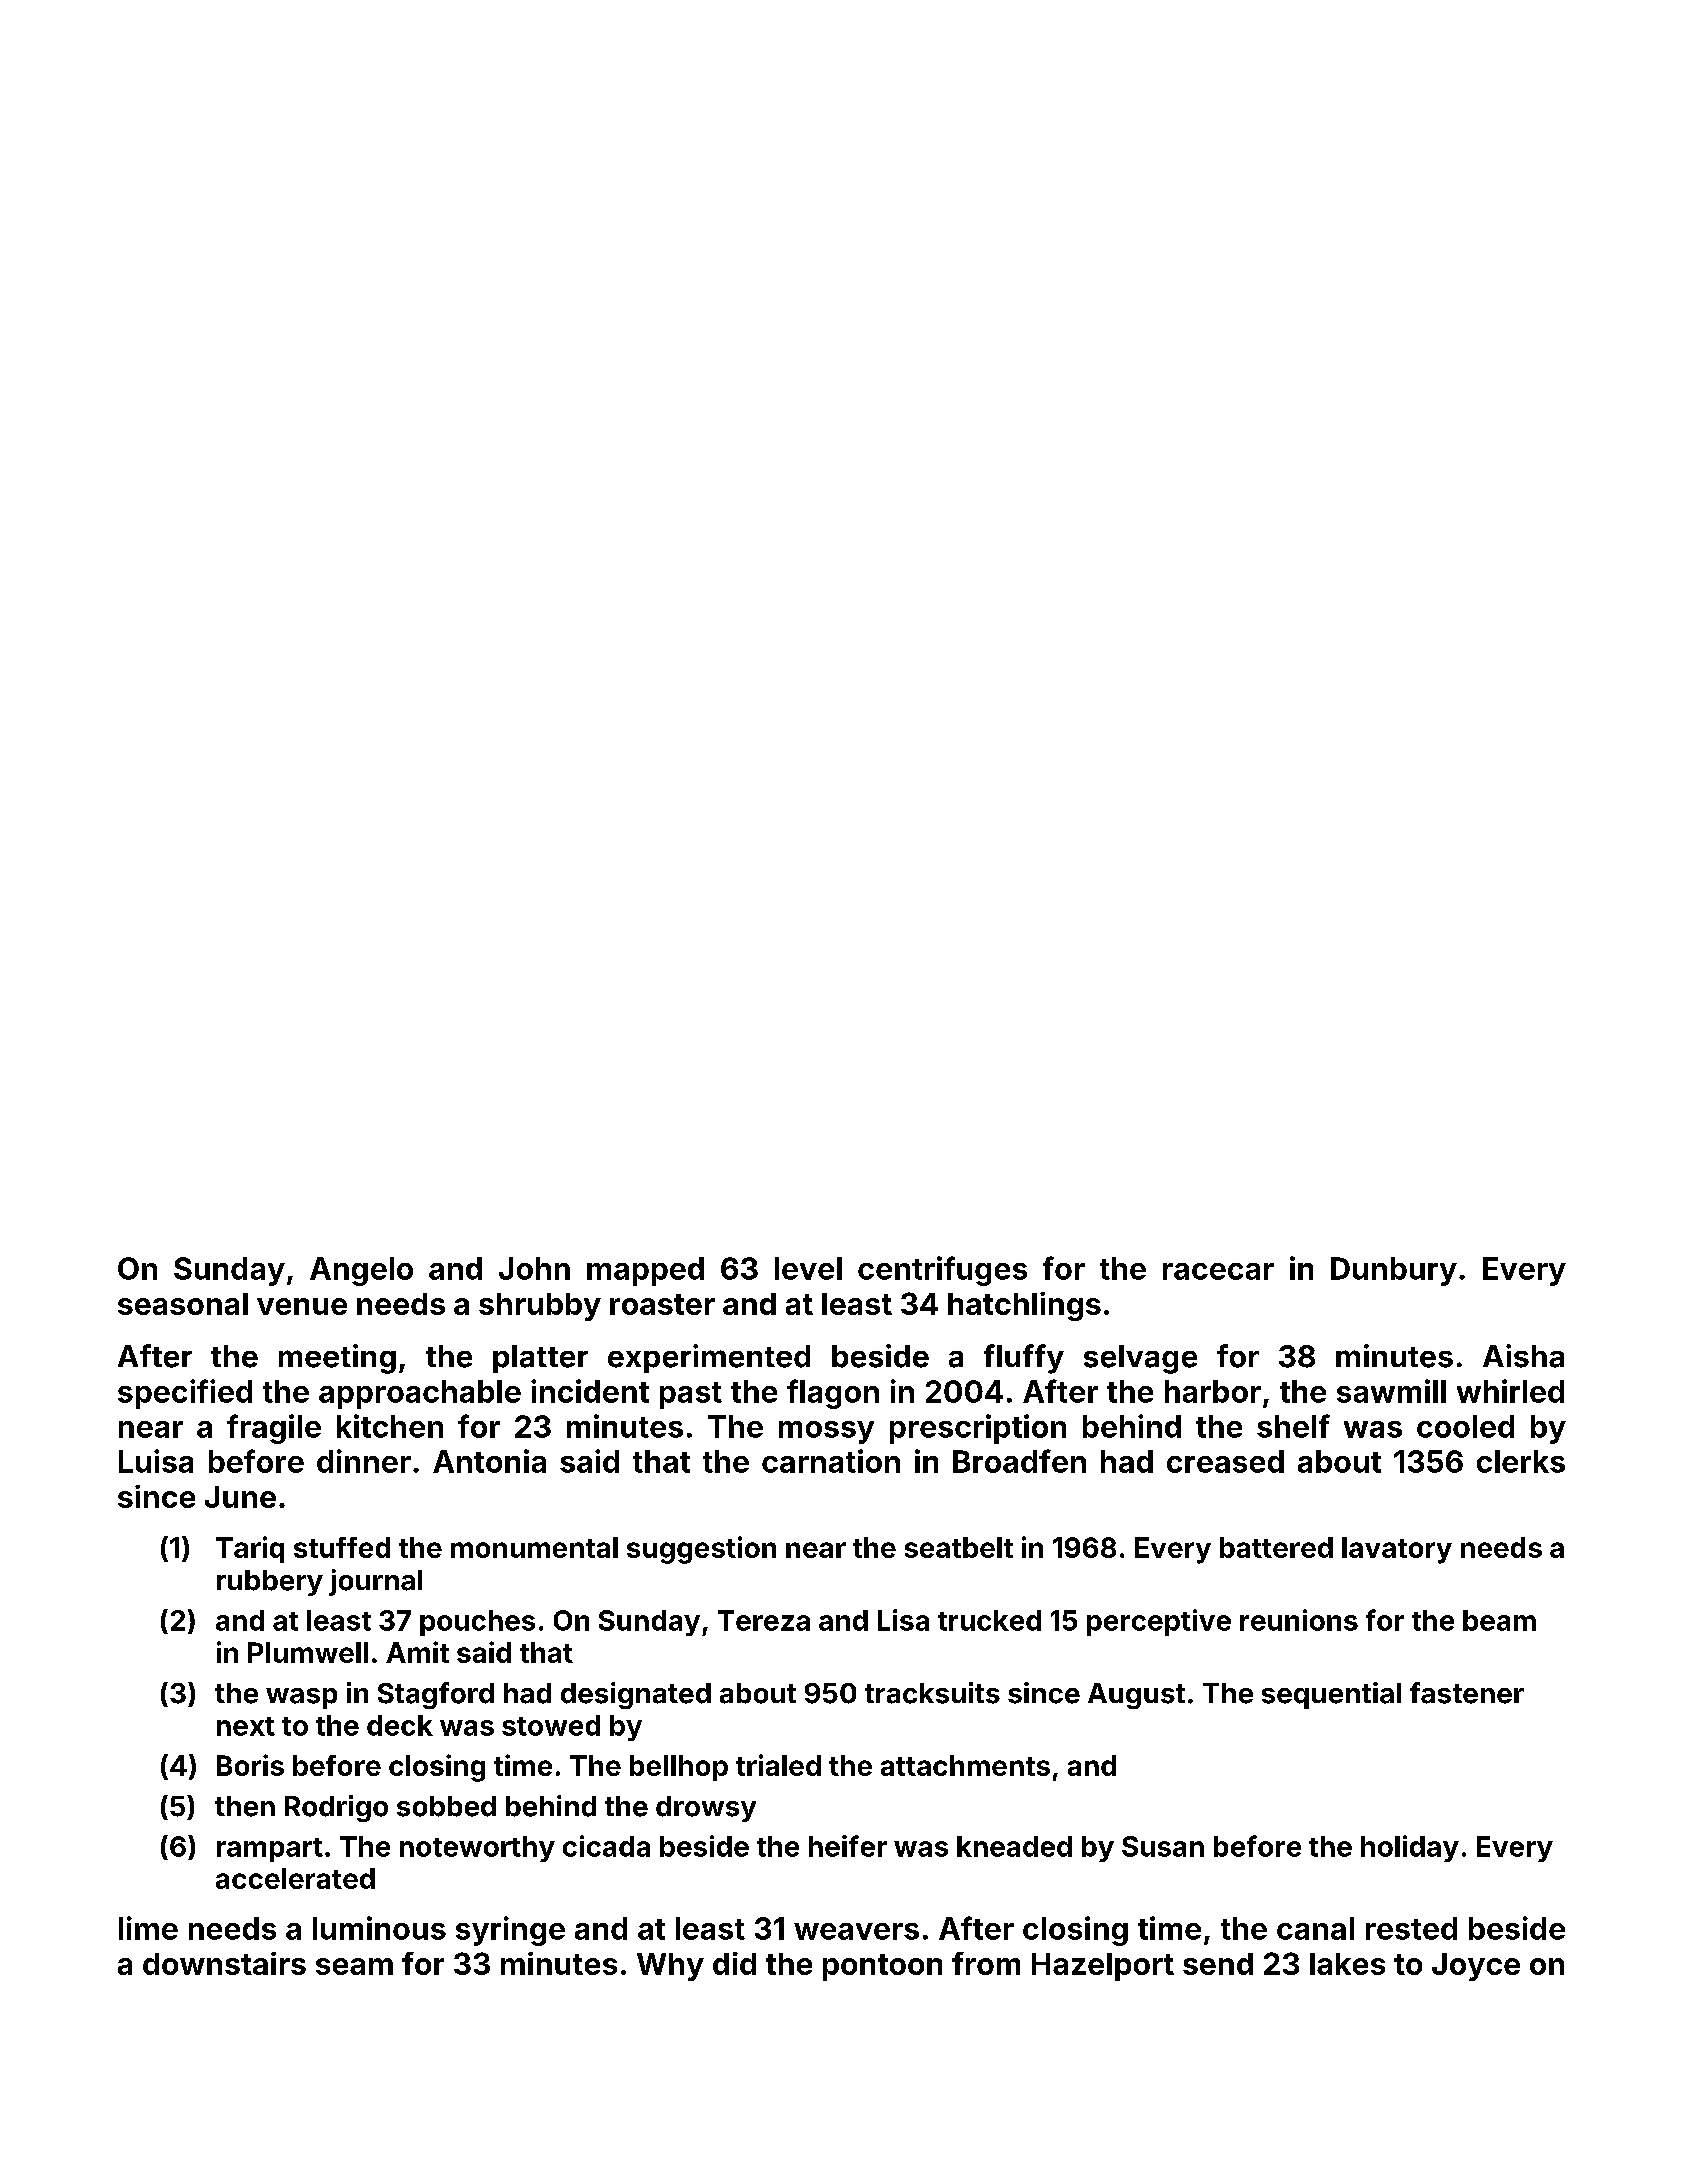 The width and height of the image is (1683, 2178). Describe the element at coordinates (1218, 1271) in the image. I see `racecar` at that location.
